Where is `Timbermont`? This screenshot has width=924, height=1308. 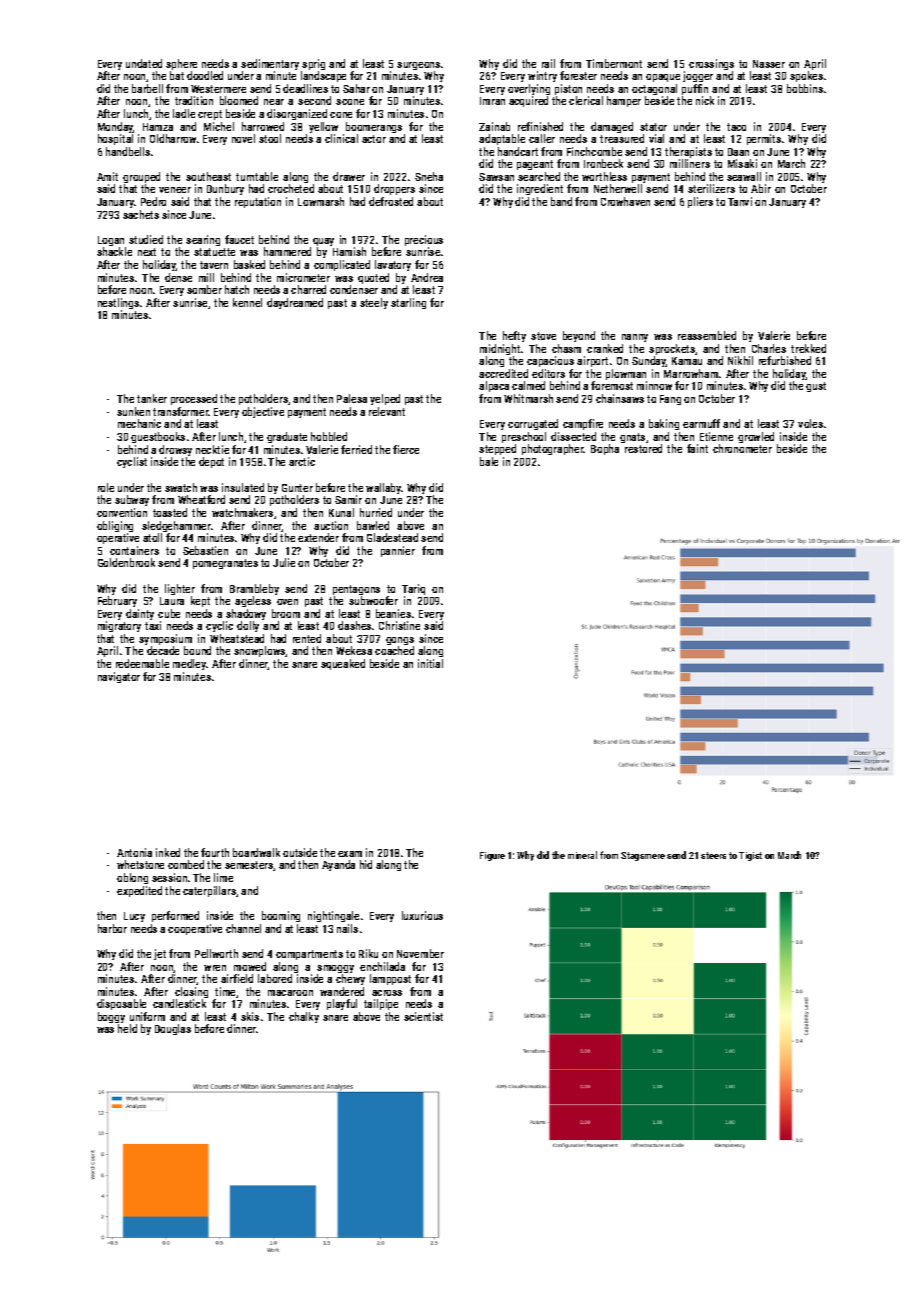 Timbermont is located at coordinates (614, 63).
